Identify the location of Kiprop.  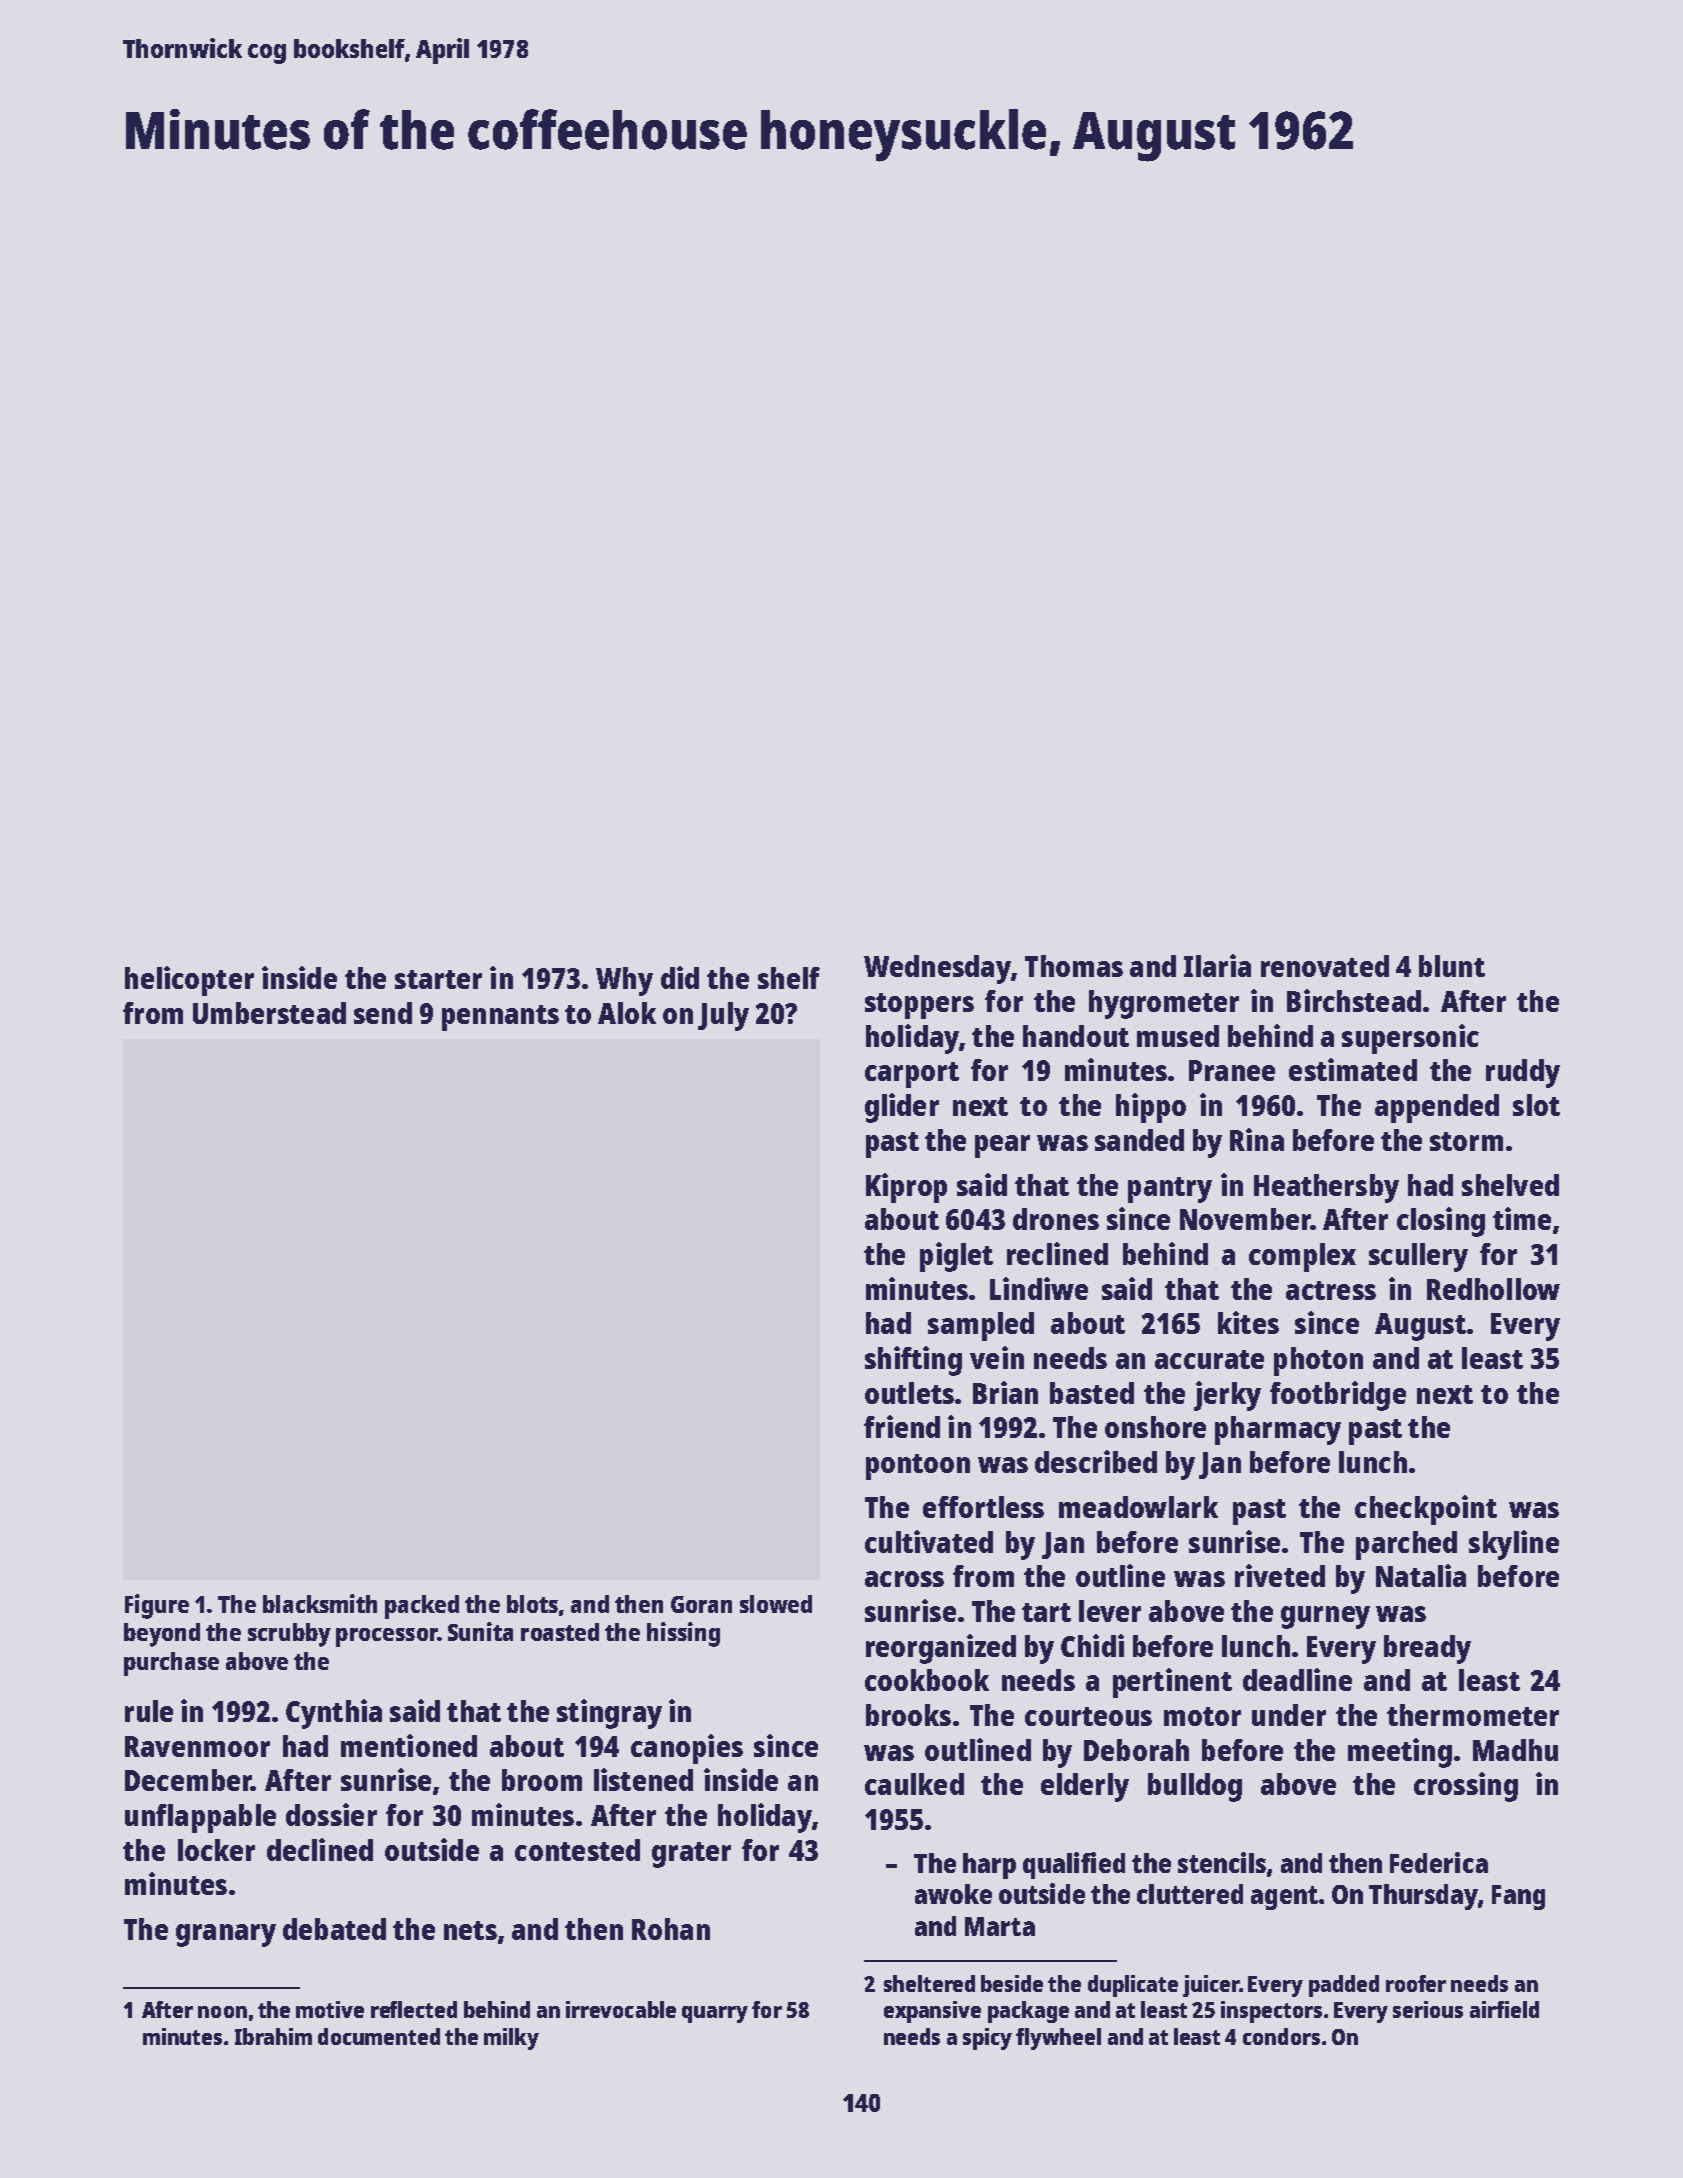
(906, 1188).
